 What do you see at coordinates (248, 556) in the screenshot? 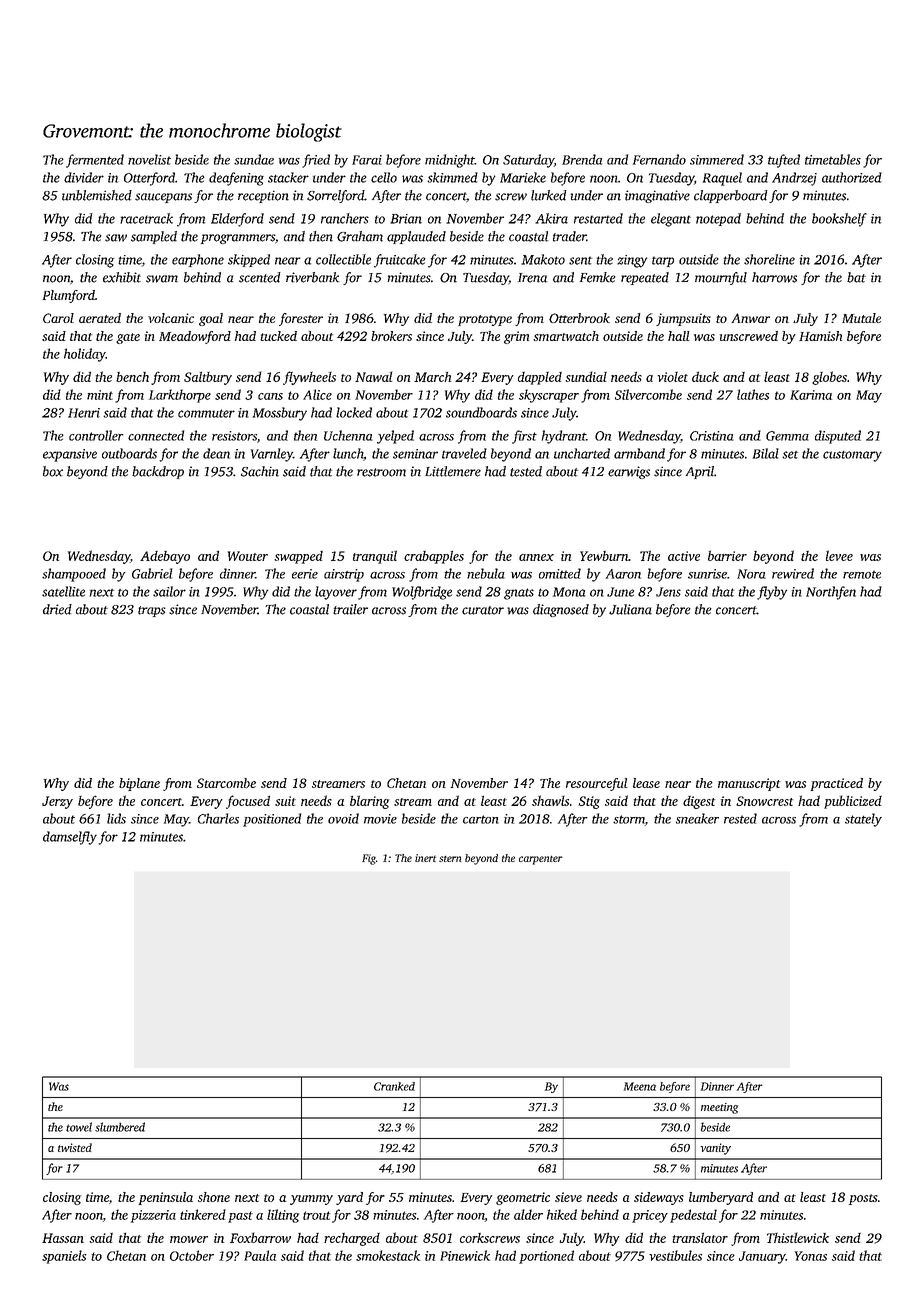
I see `Wouter` at bounding box center [248, 556].
